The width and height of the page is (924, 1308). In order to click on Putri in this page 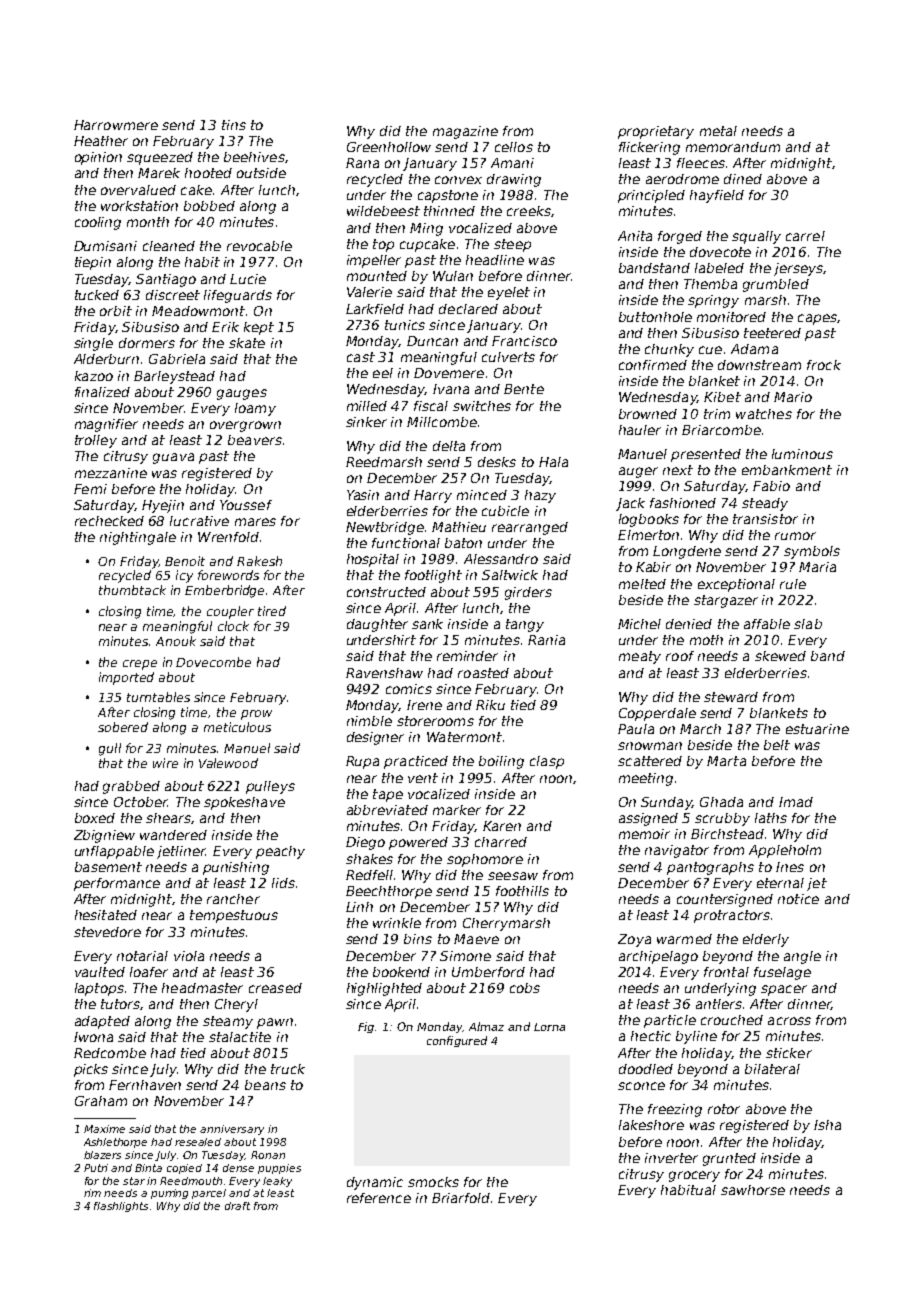, I will do `click(96, 1168)`.
